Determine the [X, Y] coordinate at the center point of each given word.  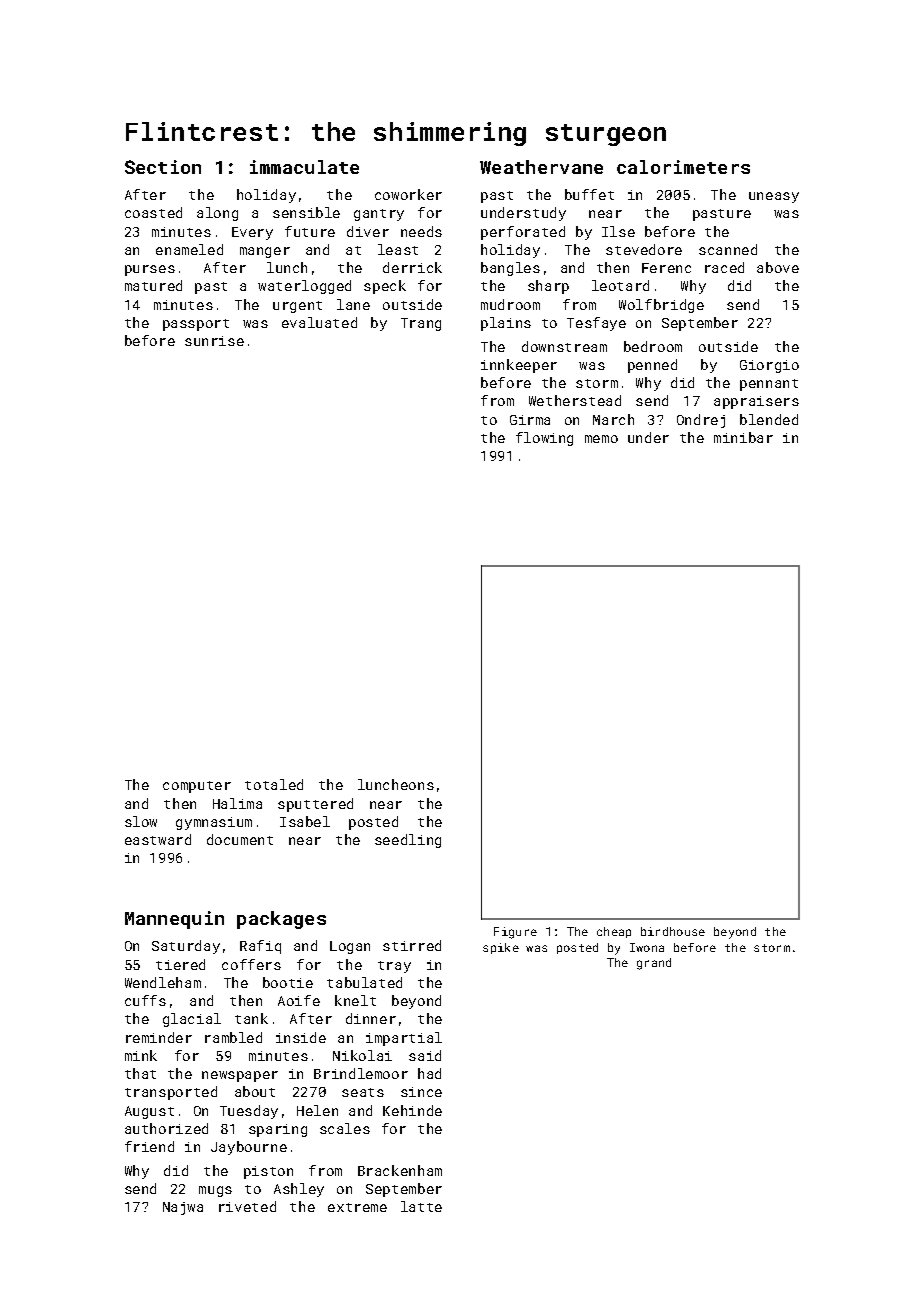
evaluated [319, 322]
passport [196, 325]
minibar [743, 437]
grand [654, 964]
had [429, 1073]
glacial [192, 1020]
